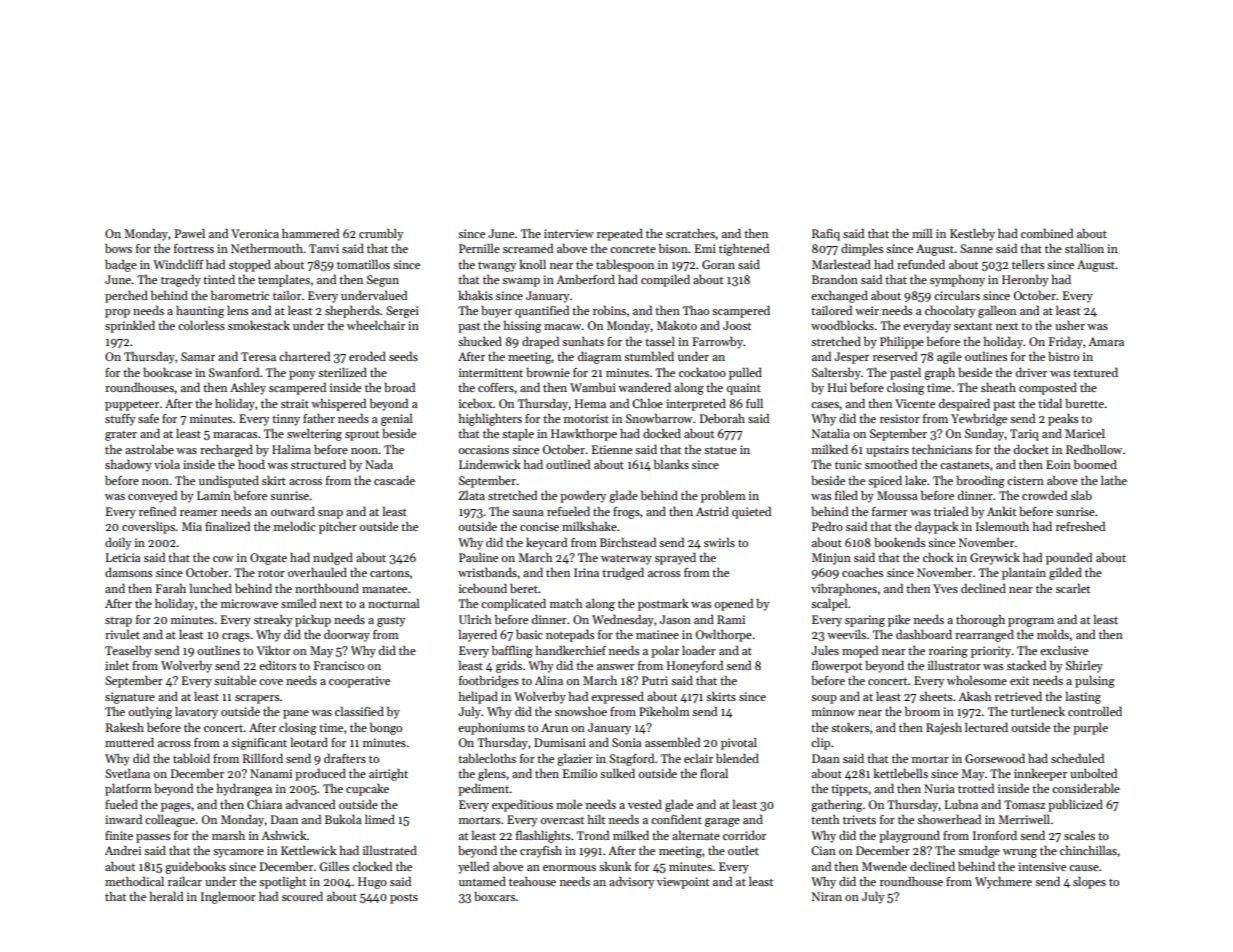 The height and width of the screenshot is (952, 1233). What do you see at coordinates (190, 233) in the screenshot?
I see `Pawel` at bounding box center [190, 233].
